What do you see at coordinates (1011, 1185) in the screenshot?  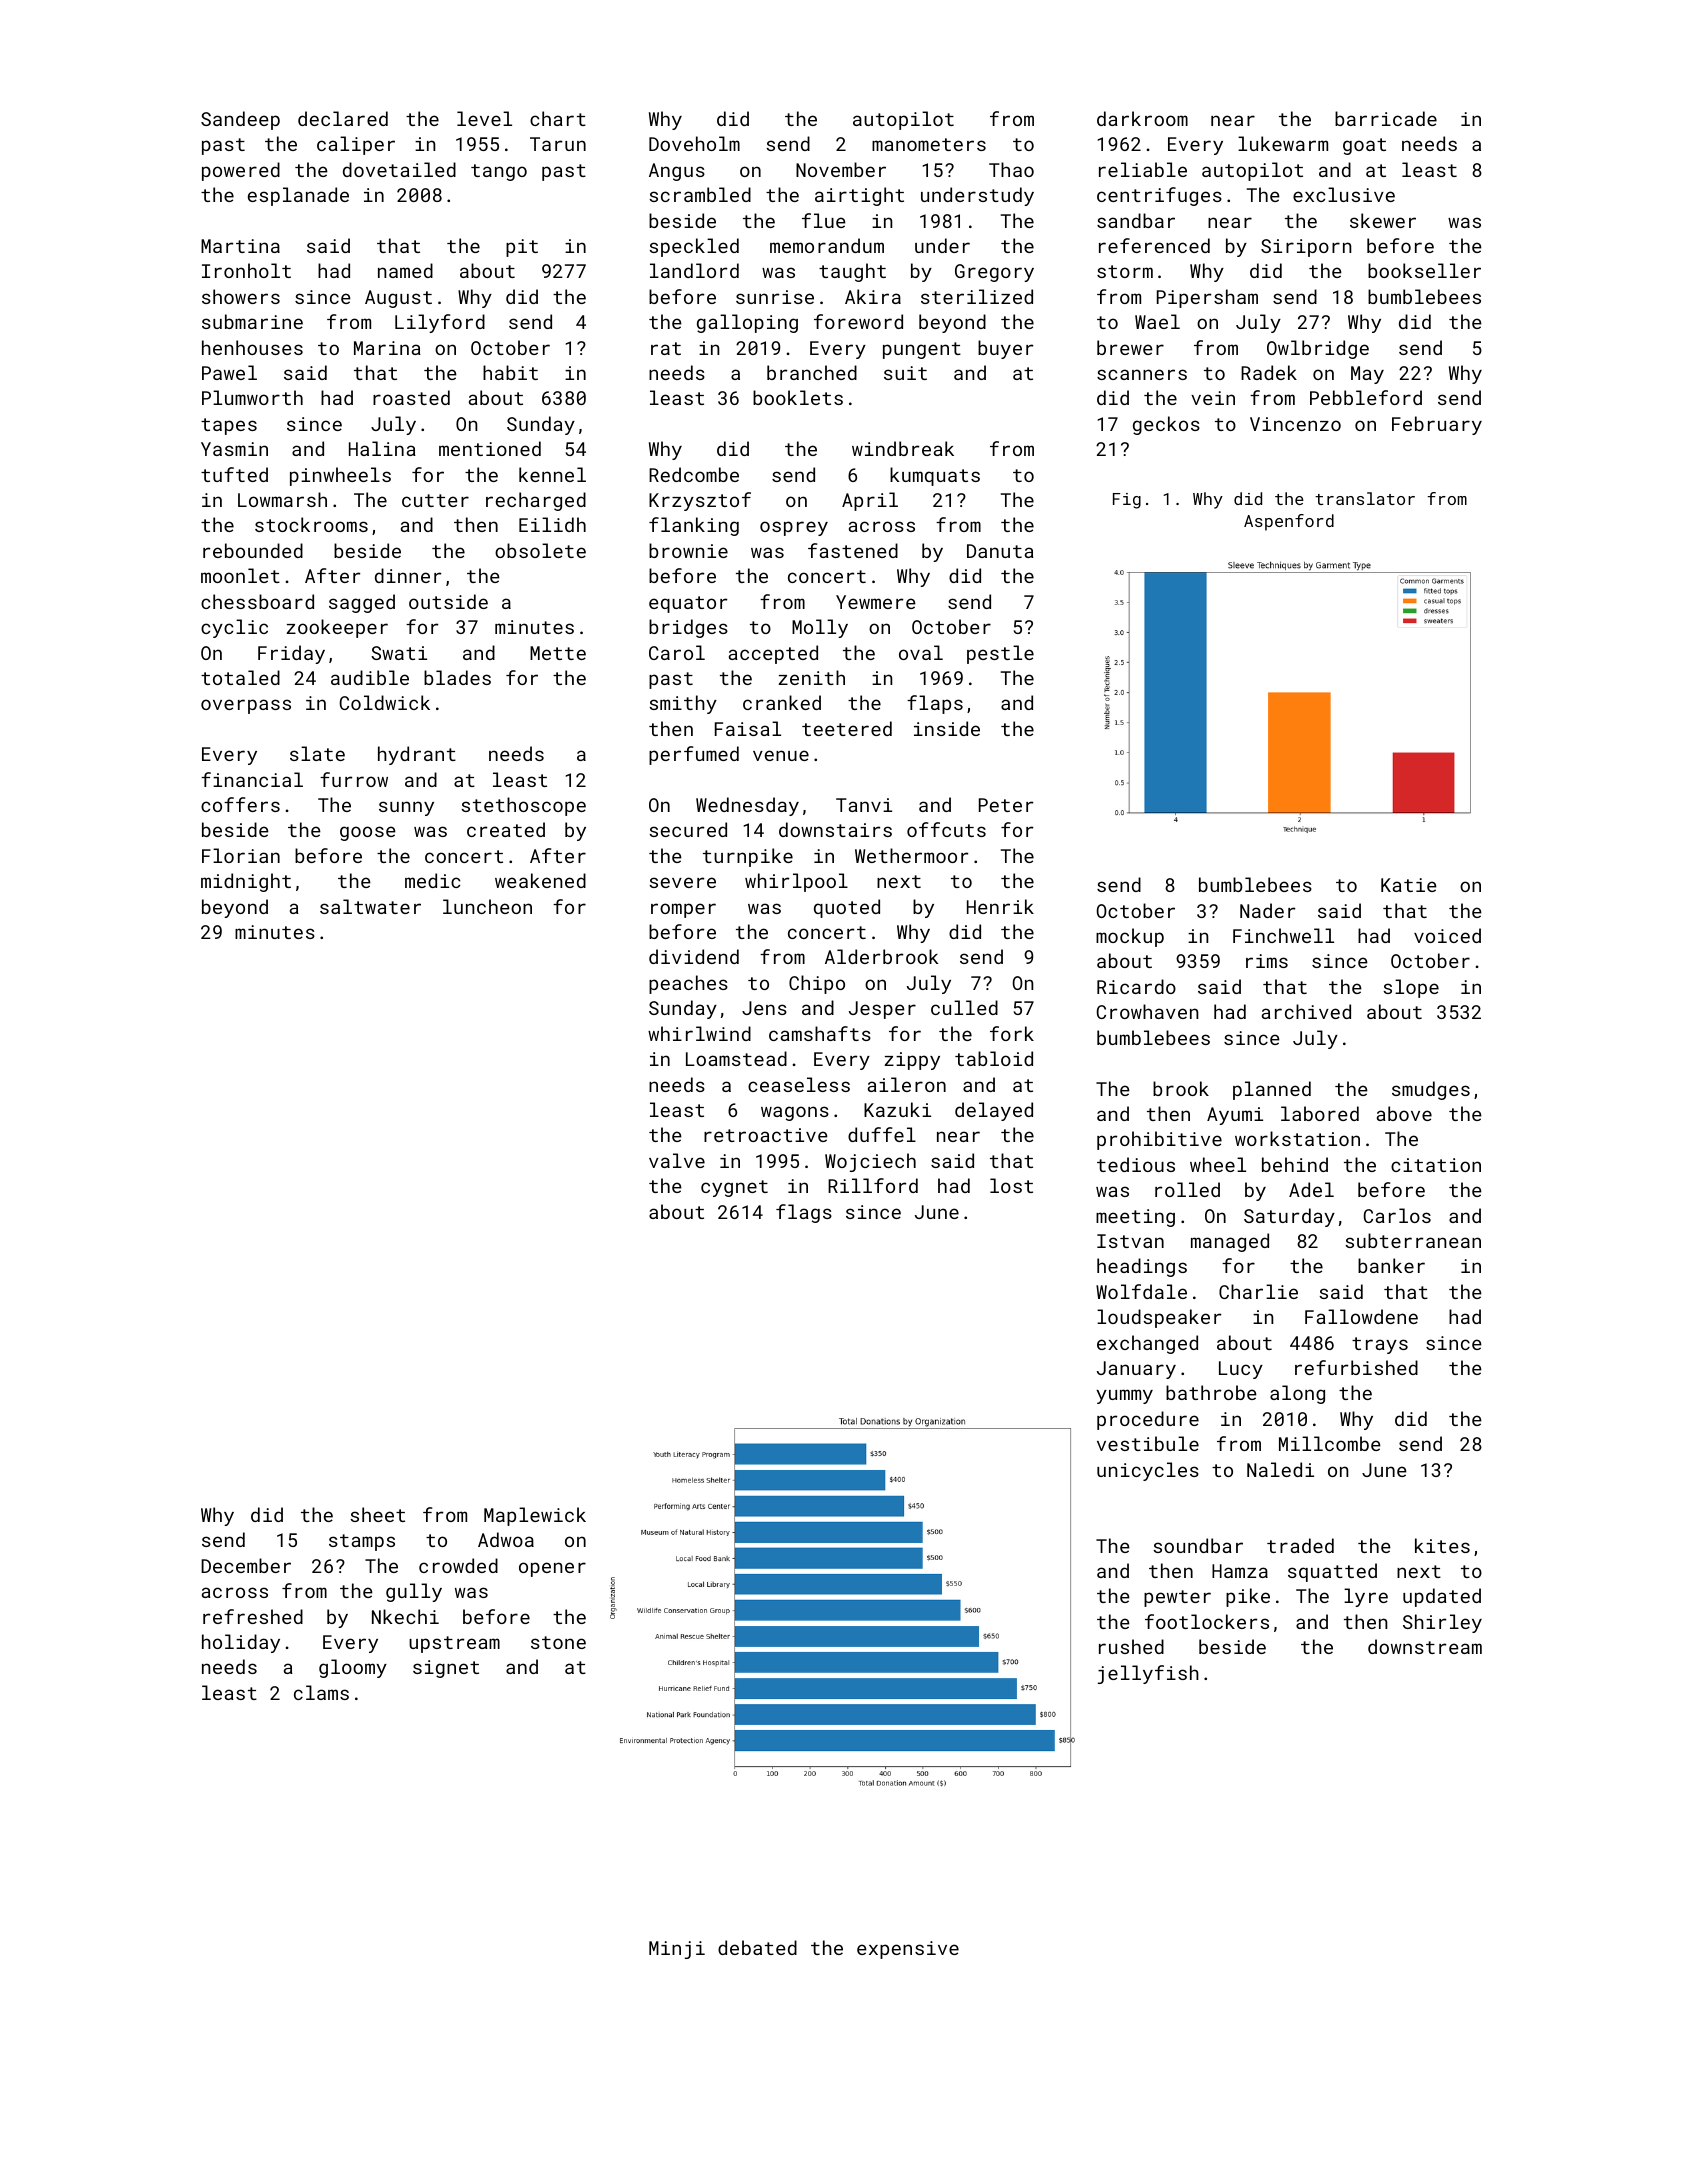 I see `lost` at bounding box center [1011, 1185].
